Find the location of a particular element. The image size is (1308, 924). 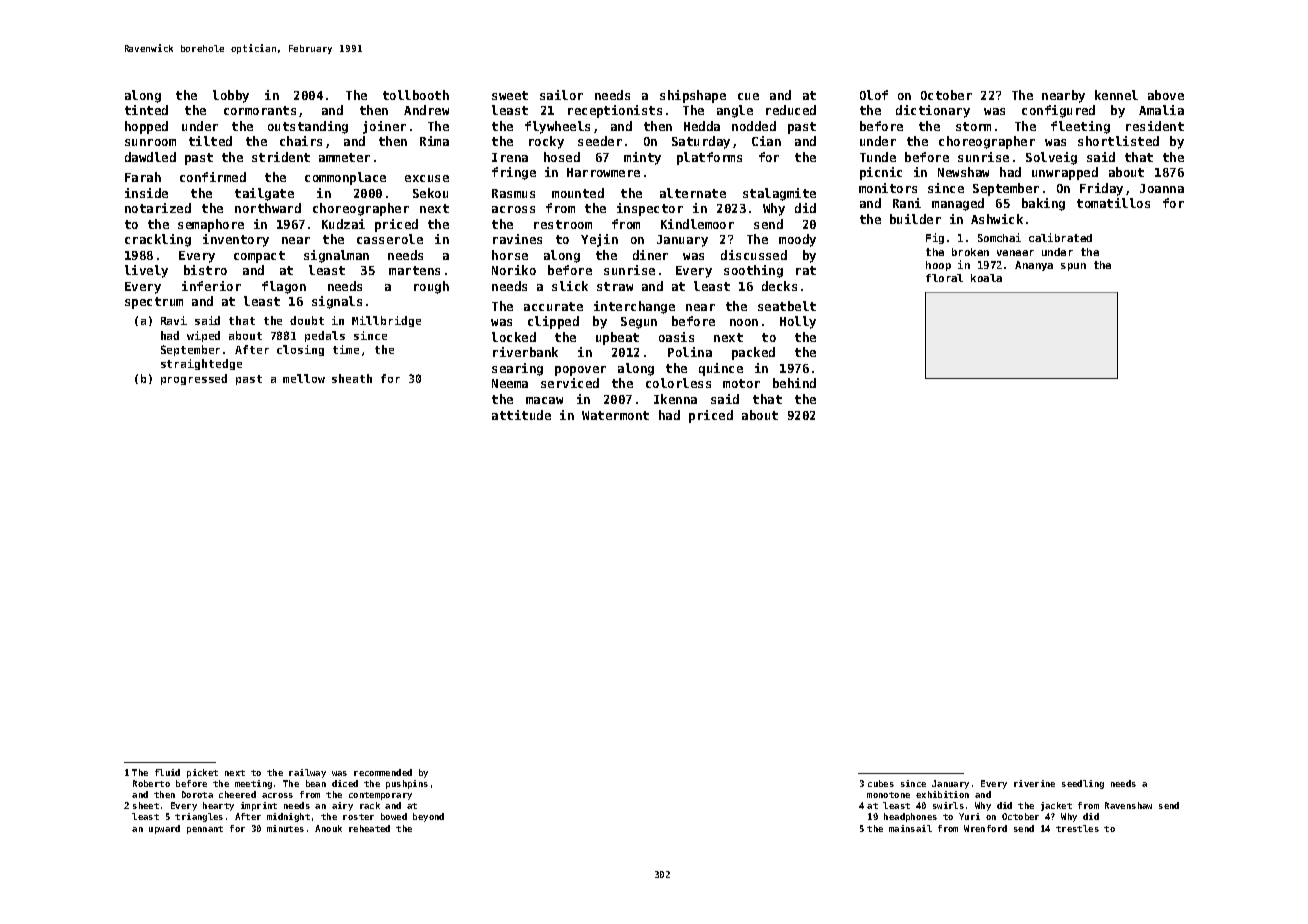

Rasmus is located at coordinates (513, 193).
